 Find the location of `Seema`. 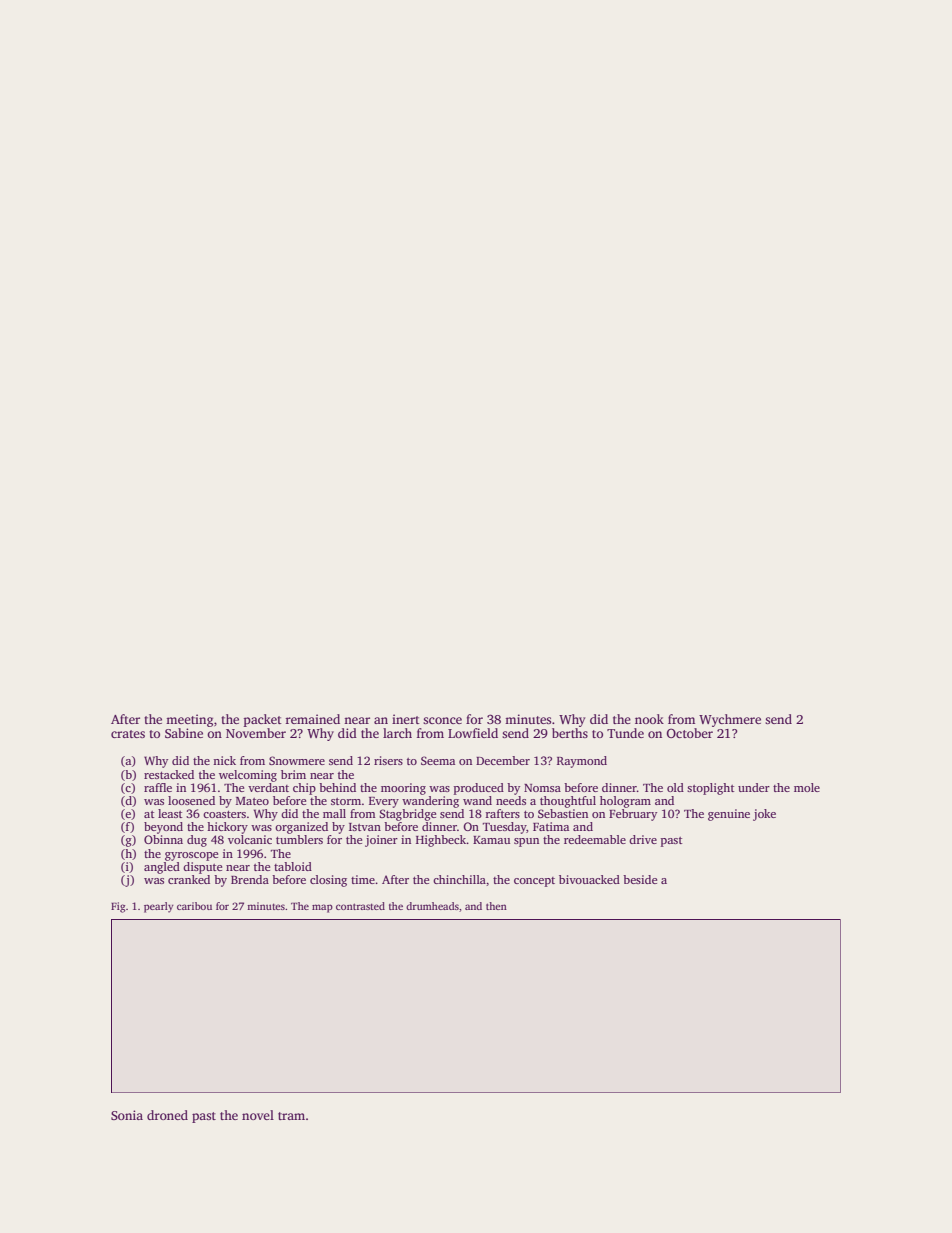

Seema is located at coordinates (438, 760).
